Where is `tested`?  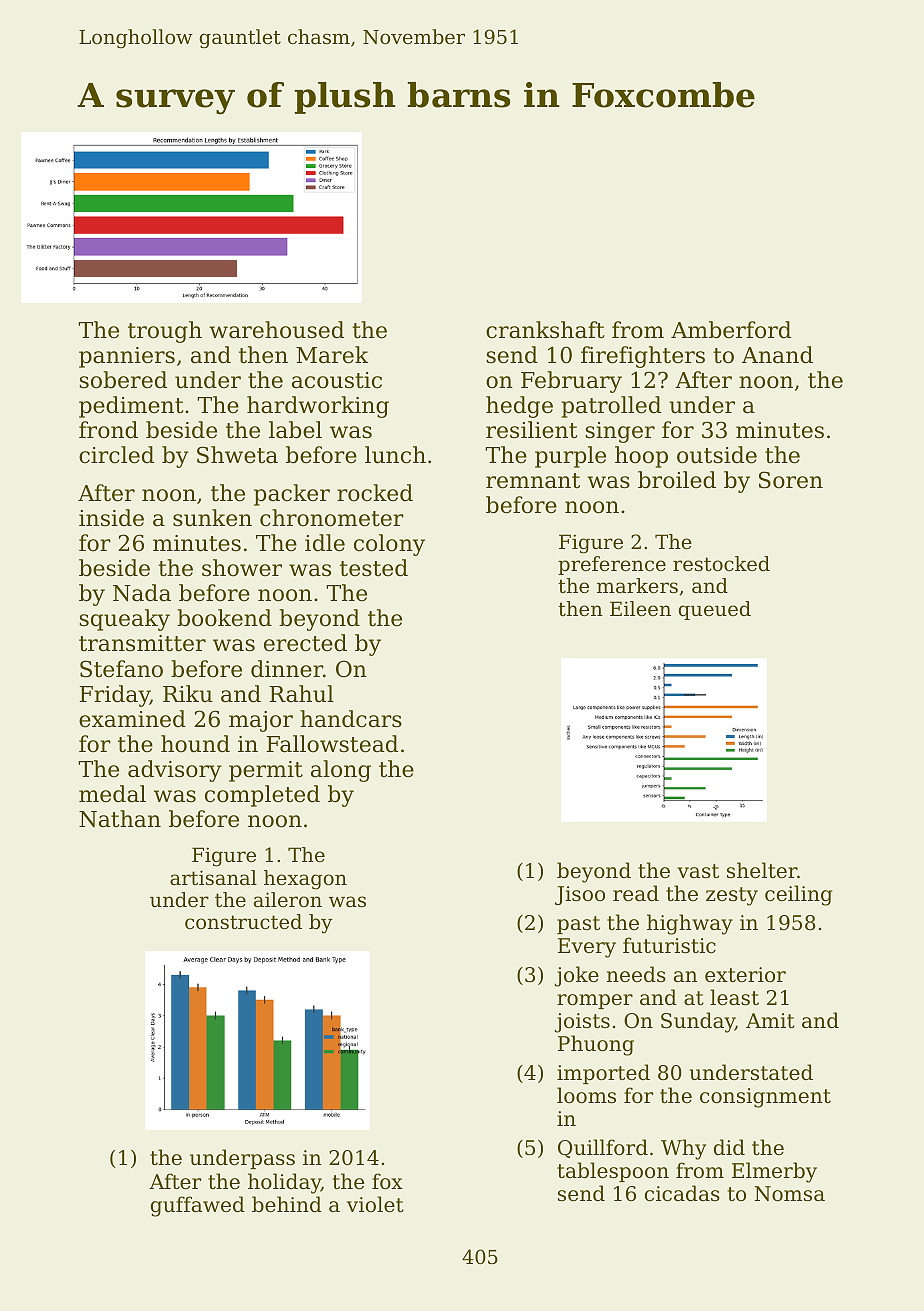
tested is located at coordinates (374, 568).
